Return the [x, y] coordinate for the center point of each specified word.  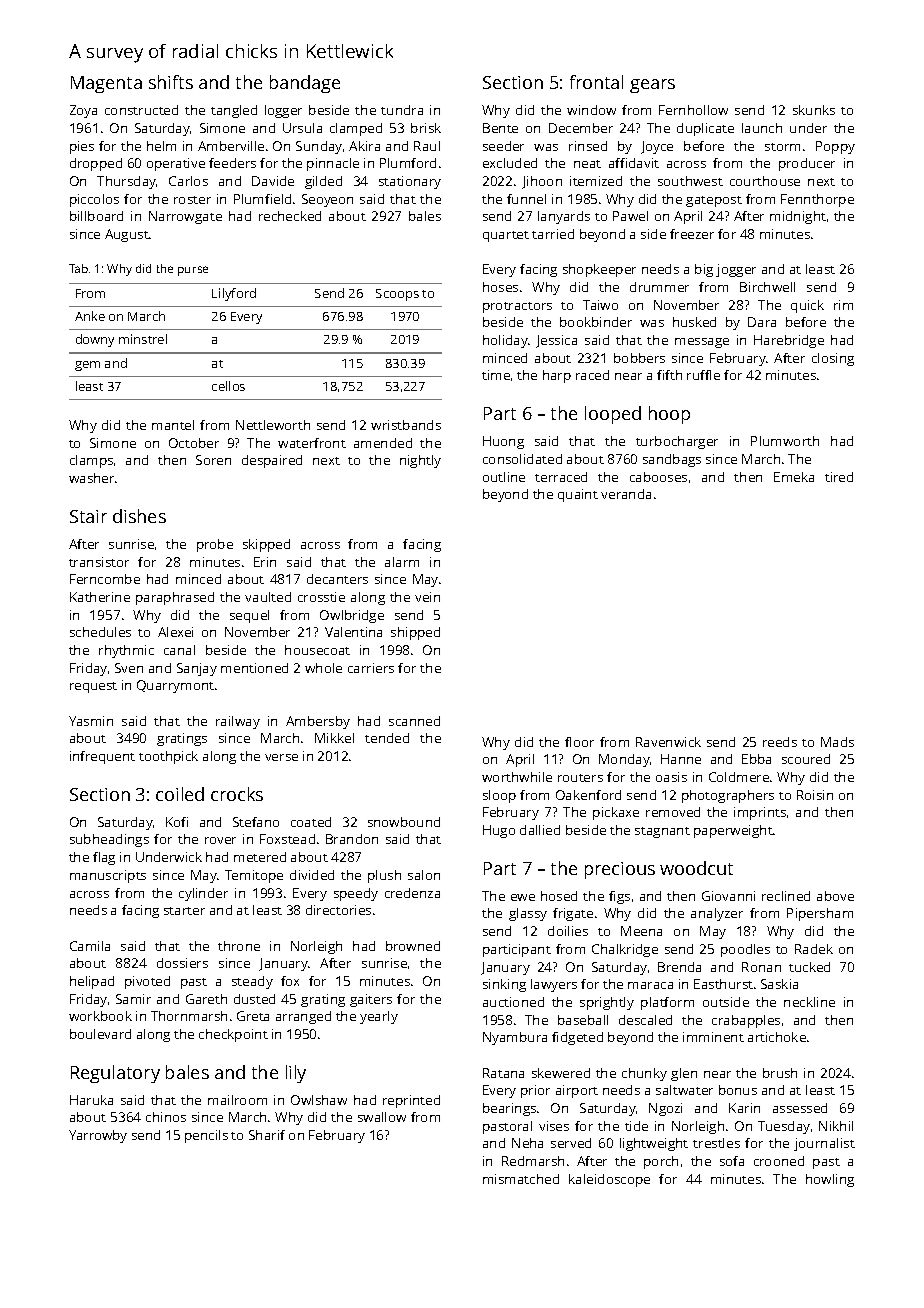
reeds [780, 742]
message [702, 343]
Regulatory [115, 1074]
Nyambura [515, 1038]
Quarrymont [175, 686]
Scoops [397, 295]
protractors [517, 307]
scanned [414, 721]
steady [252, 982]
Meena [641, 931]
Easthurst [723, 984]
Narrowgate [185, 217]
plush [384, 876]
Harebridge [789, 341]
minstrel [143, 339]
